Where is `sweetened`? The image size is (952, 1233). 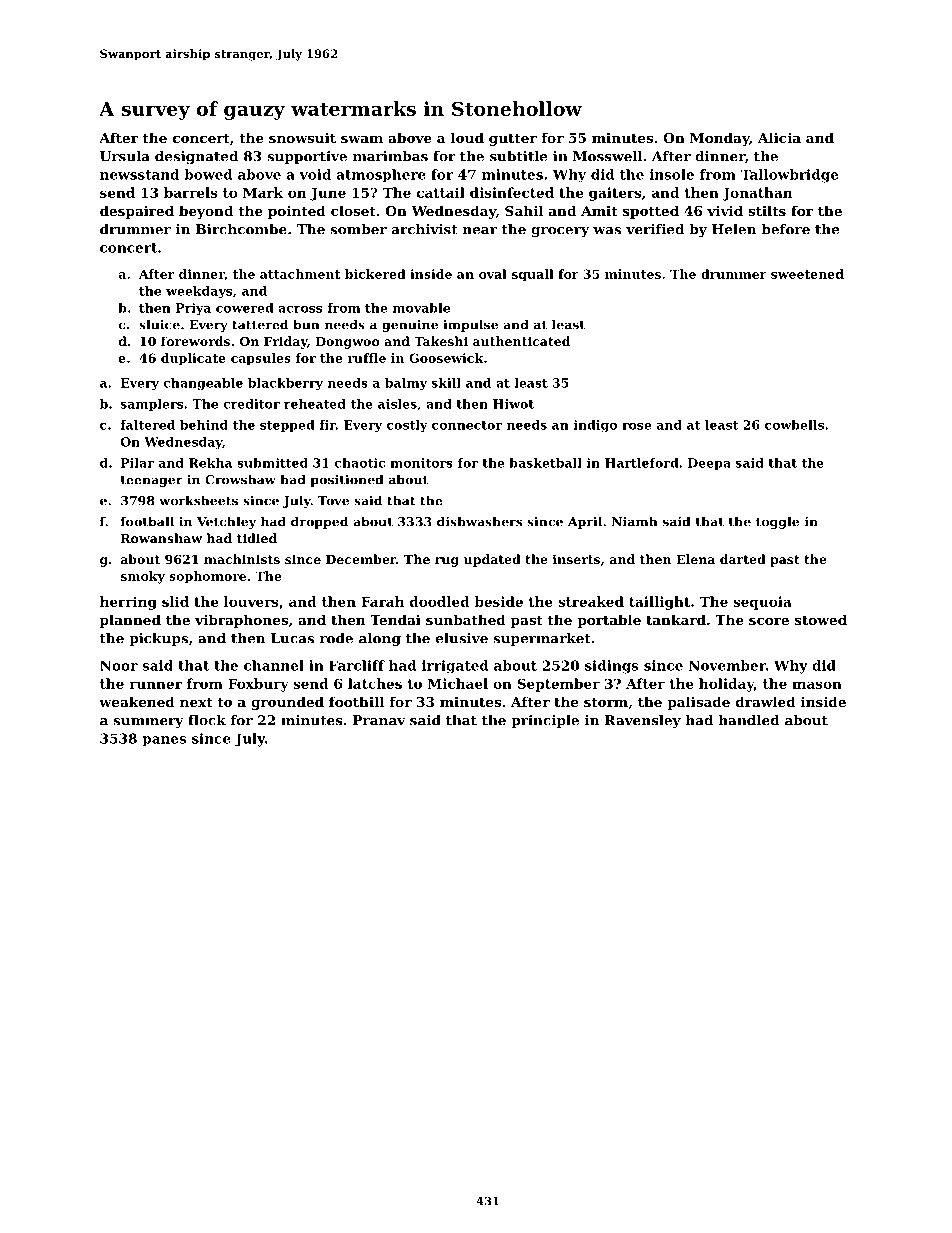
sweetened is located at coordinates (807, 274).
